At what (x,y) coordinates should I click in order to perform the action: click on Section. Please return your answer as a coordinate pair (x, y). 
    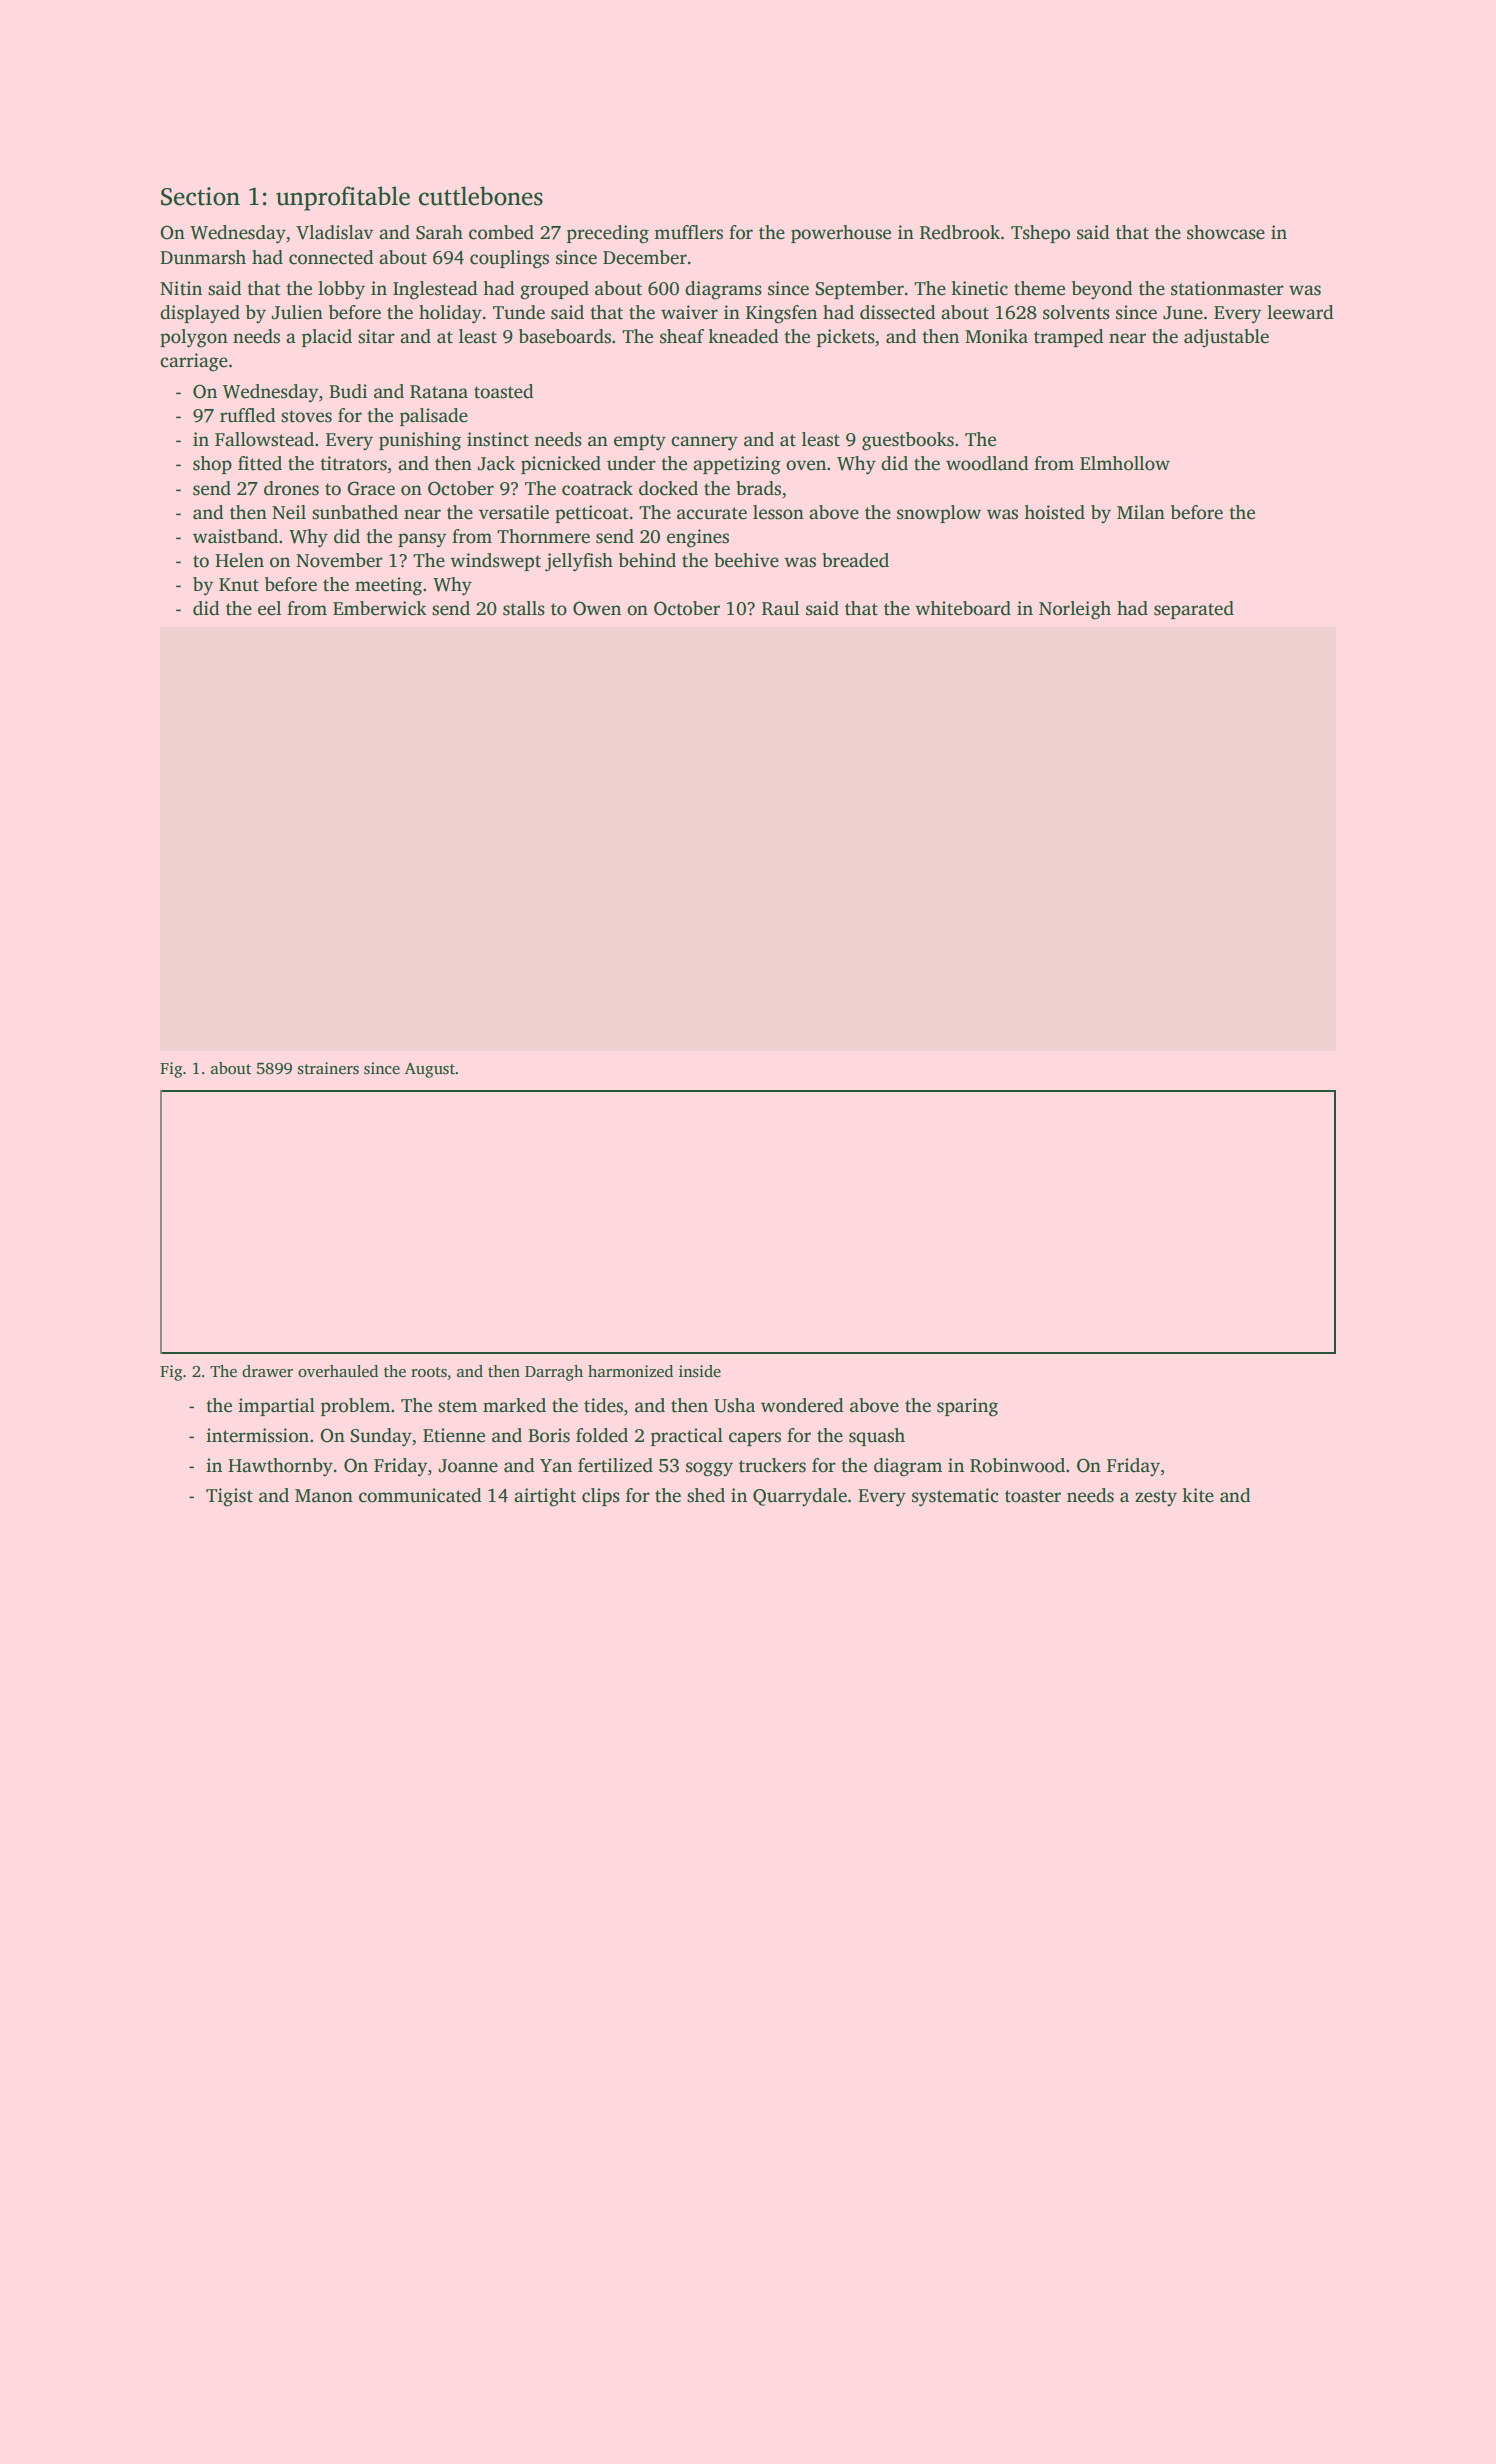
    Looking at the image, I should click on (200, 196).
